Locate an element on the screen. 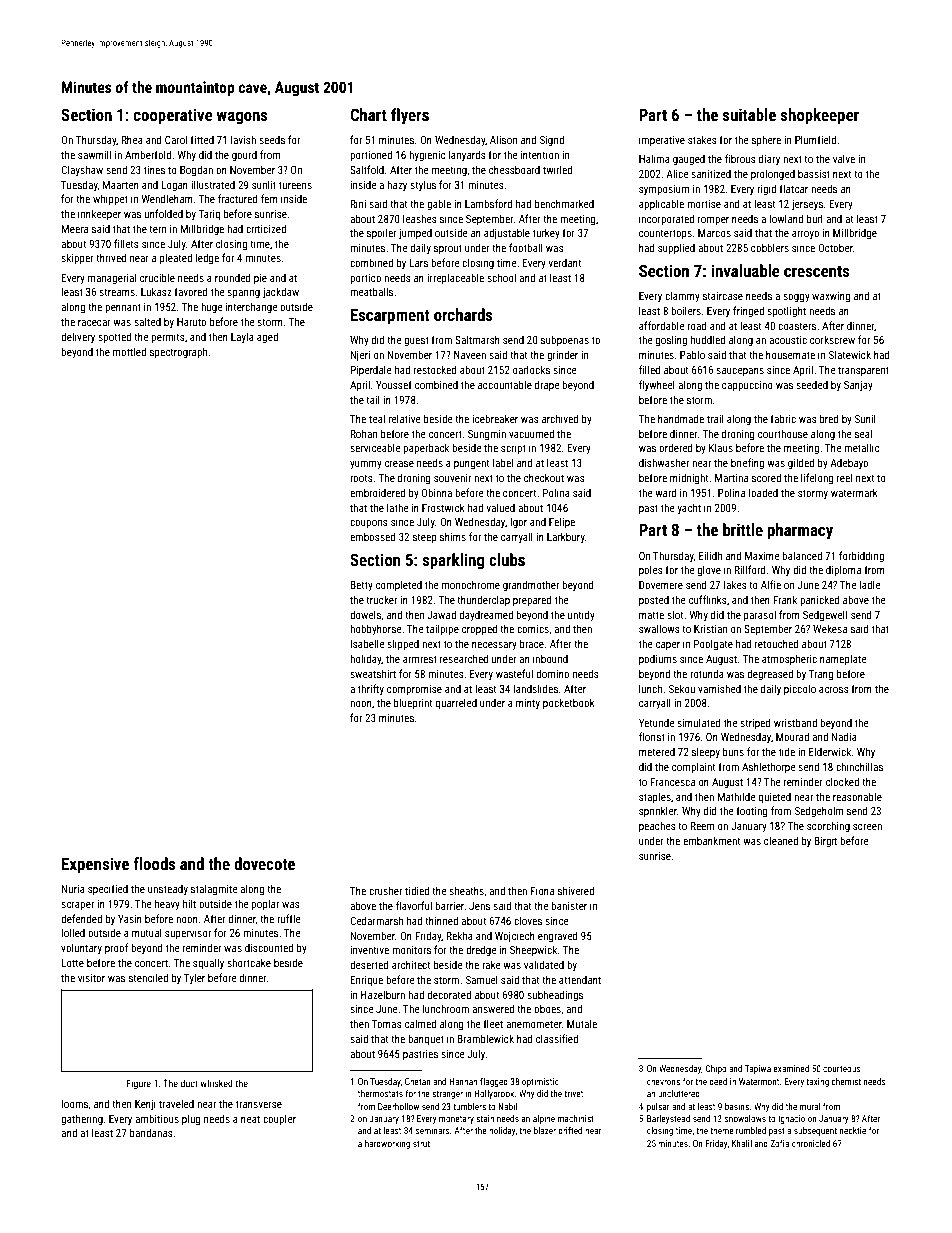  ledge is located at coordinates (207, 258).
